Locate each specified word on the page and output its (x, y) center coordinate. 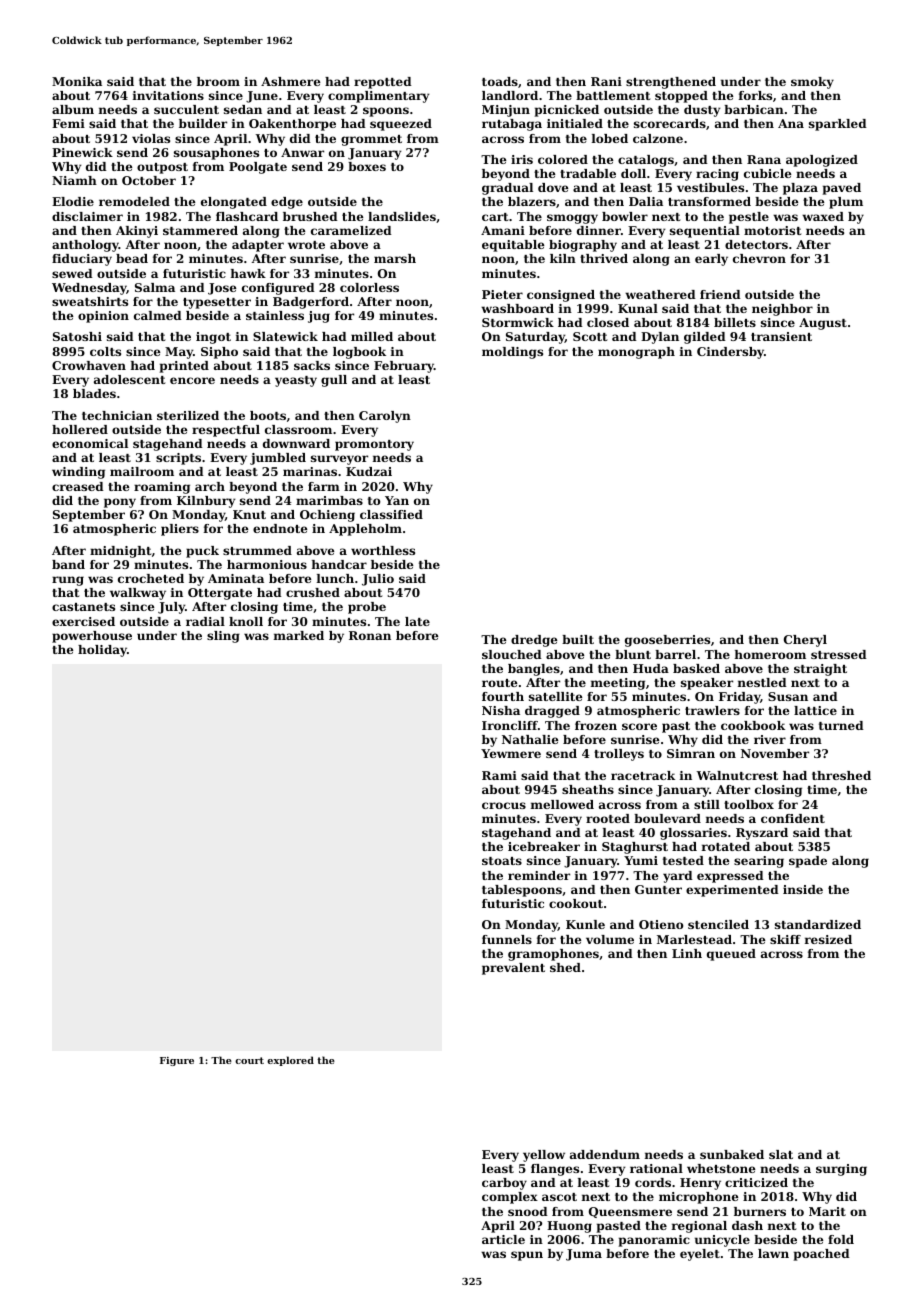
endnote (280, 528)
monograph (636, 353)
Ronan (370, 635)
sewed (72, 273)
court (249, 1060)
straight (820, 670)
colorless (369, 287)
